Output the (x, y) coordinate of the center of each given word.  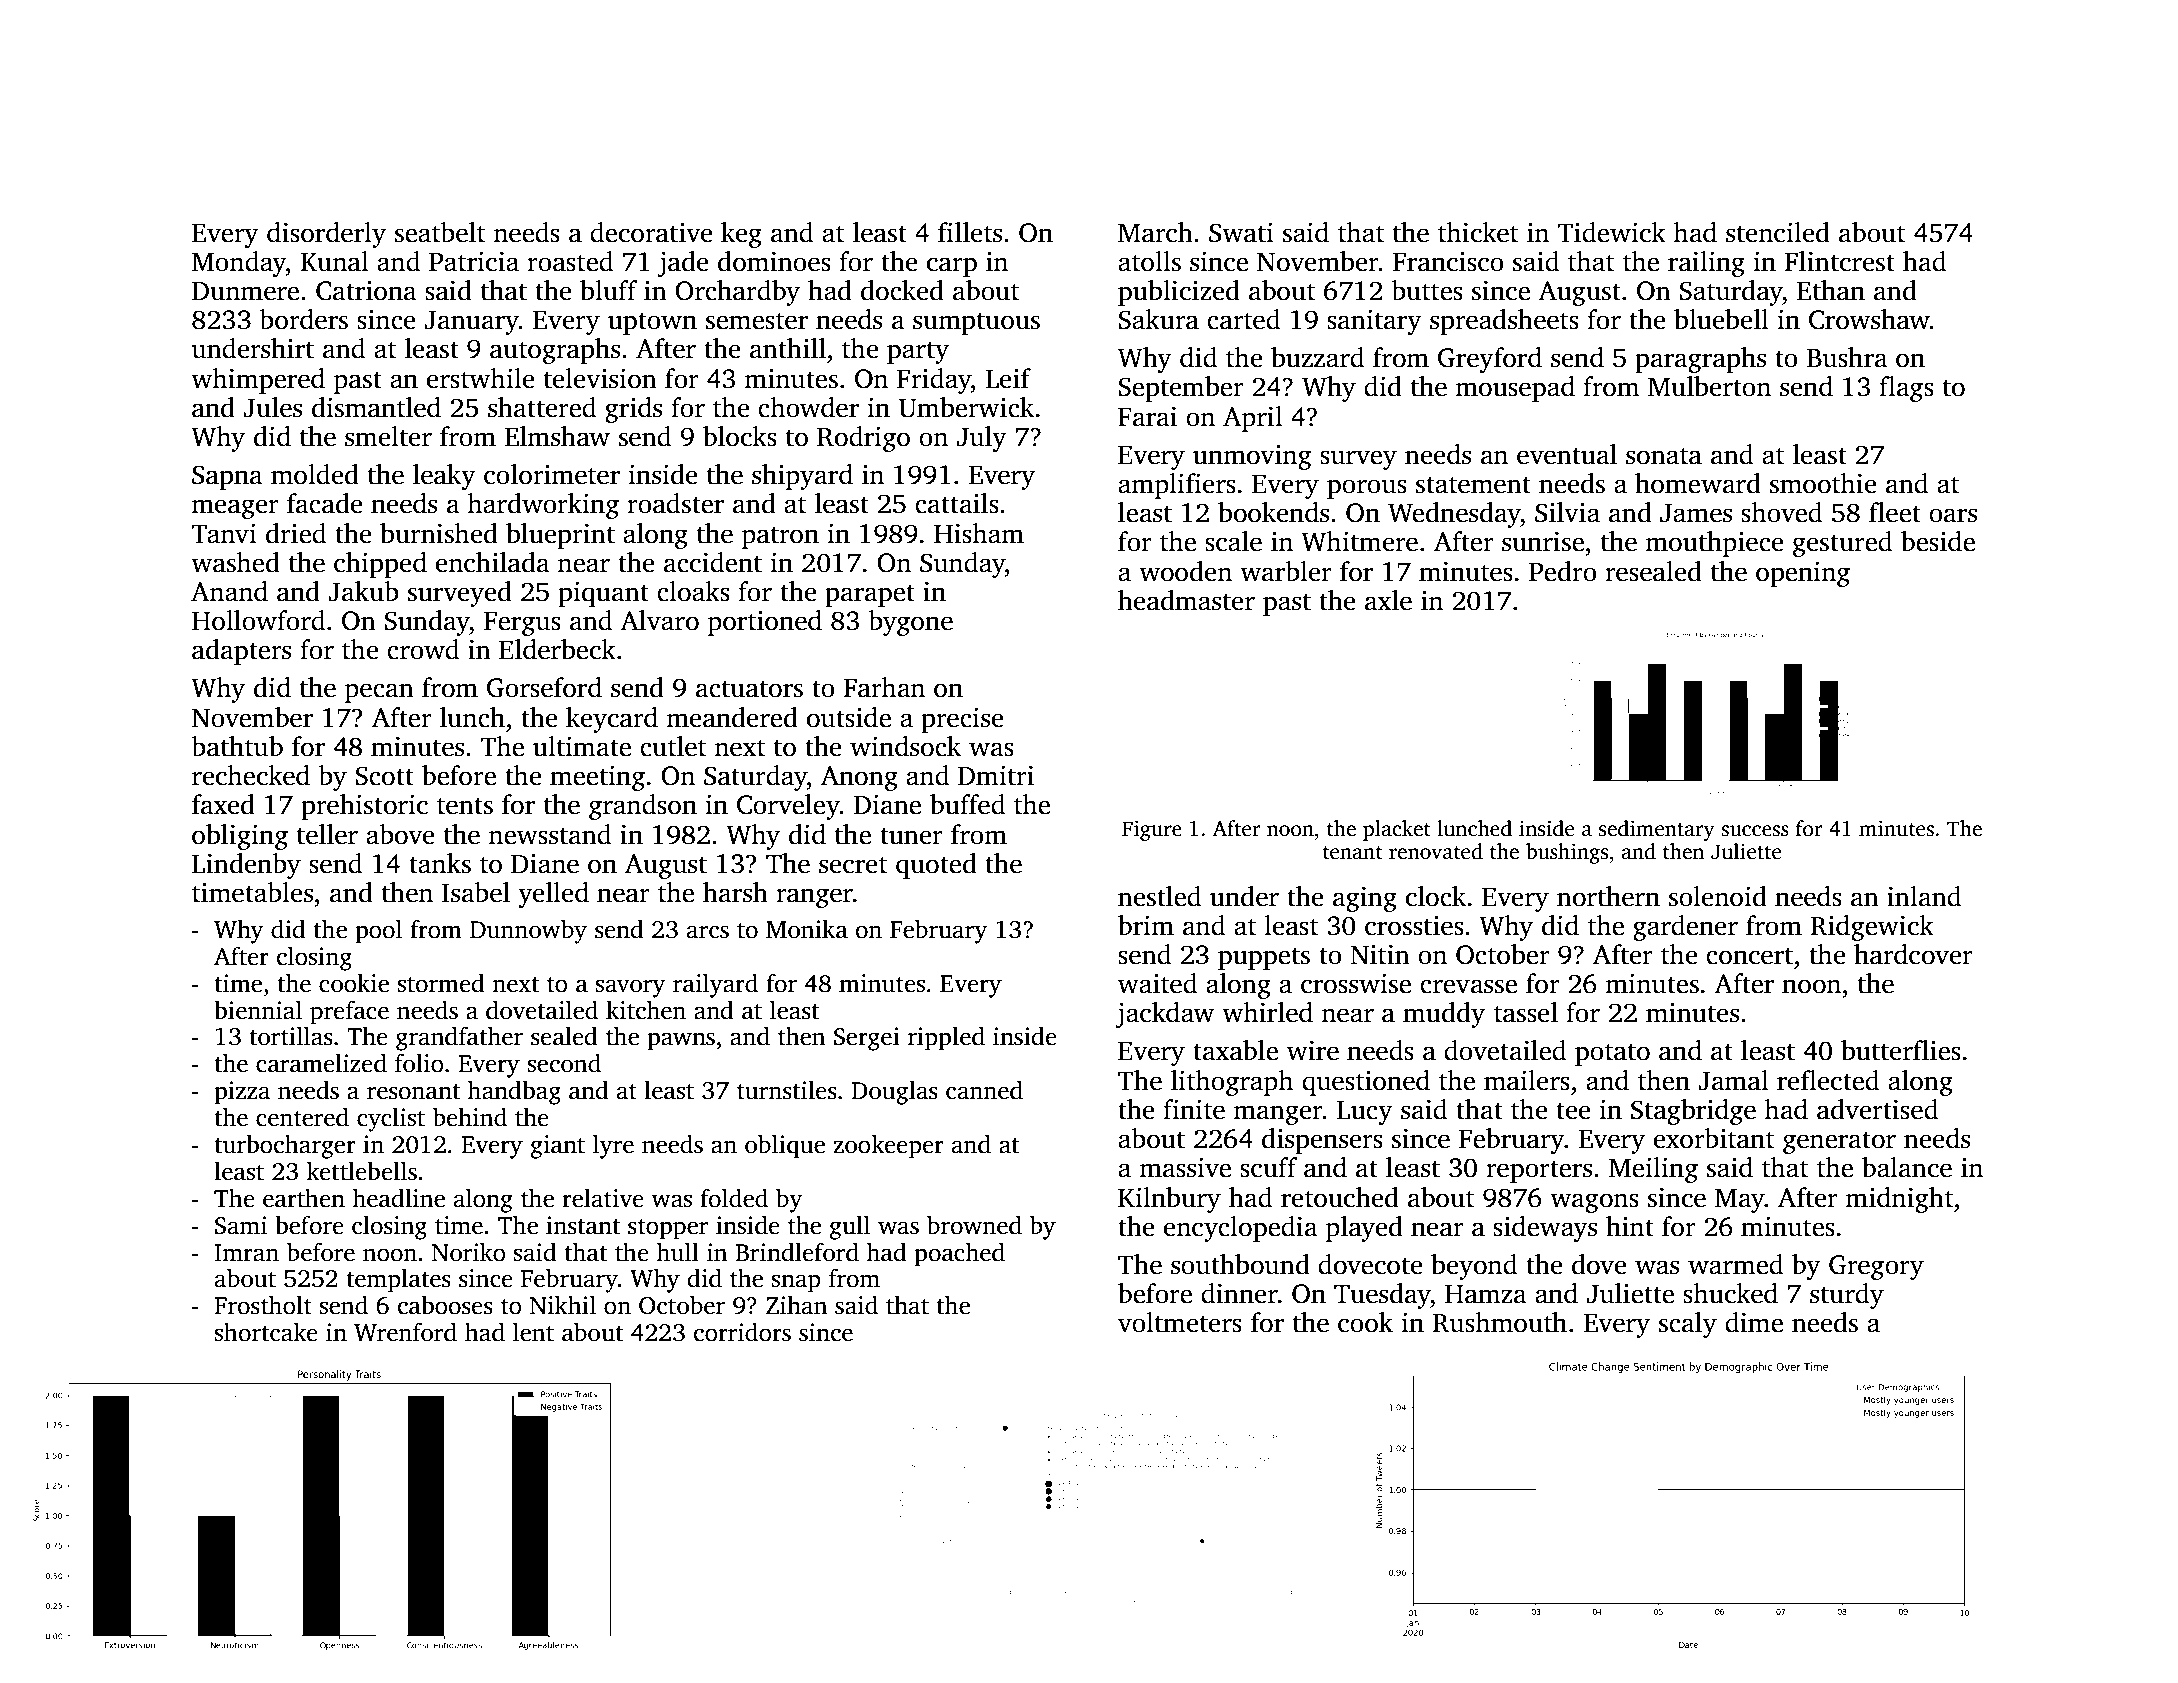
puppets (1264, 958)
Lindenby (246, 866)
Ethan (1831, 290)
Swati (1241, 233)
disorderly (326, 235)
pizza (242, 1093)
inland (1924, 896)
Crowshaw (1869, 319)
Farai (1147, 417)
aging (1365, 899)
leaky (444, 477)
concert (1749, 956)
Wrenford (405, 1332)
